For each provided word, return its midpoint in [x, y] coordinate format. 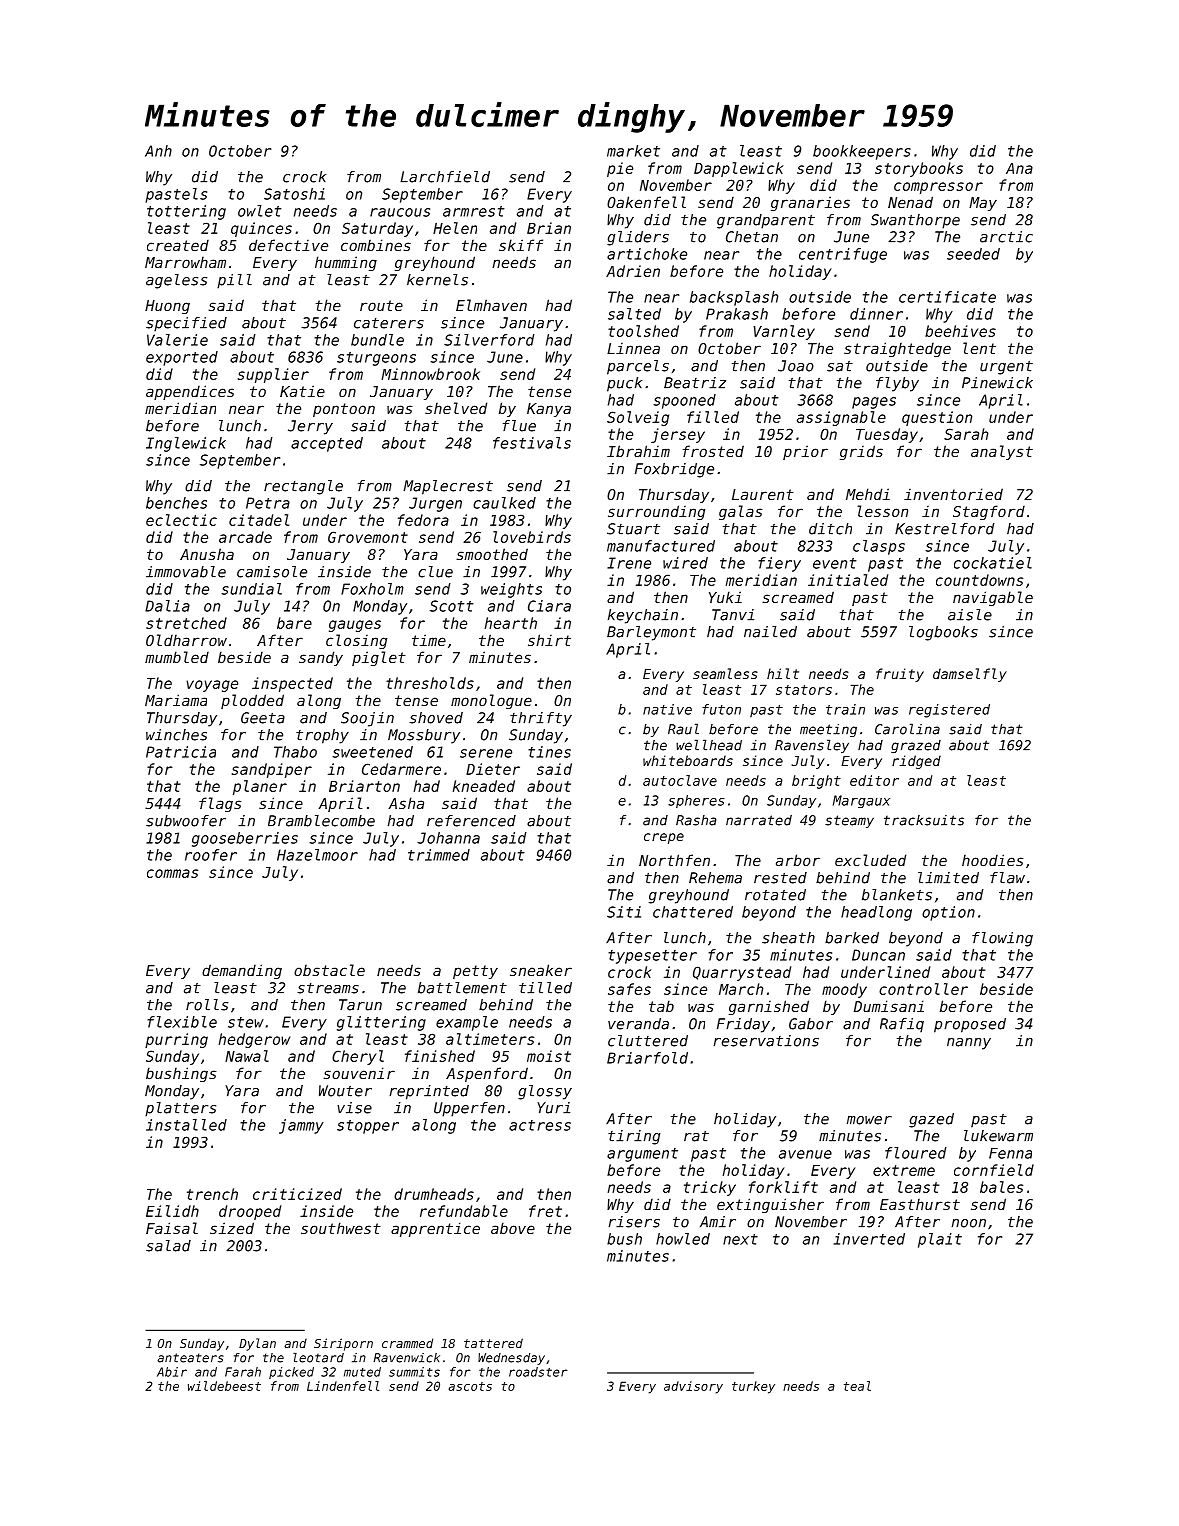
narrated [759, 820]
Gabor [811, 1024]
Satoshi [294, 194]
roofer [211, 855]
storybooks [919, 169]
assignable [841, 418]
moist [549, 1056]
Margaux [861, 801]
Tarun [360, 1005]
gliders [638, 238]
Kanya [549, 410]
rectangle [303, 487]
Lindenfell [343, 1386]
